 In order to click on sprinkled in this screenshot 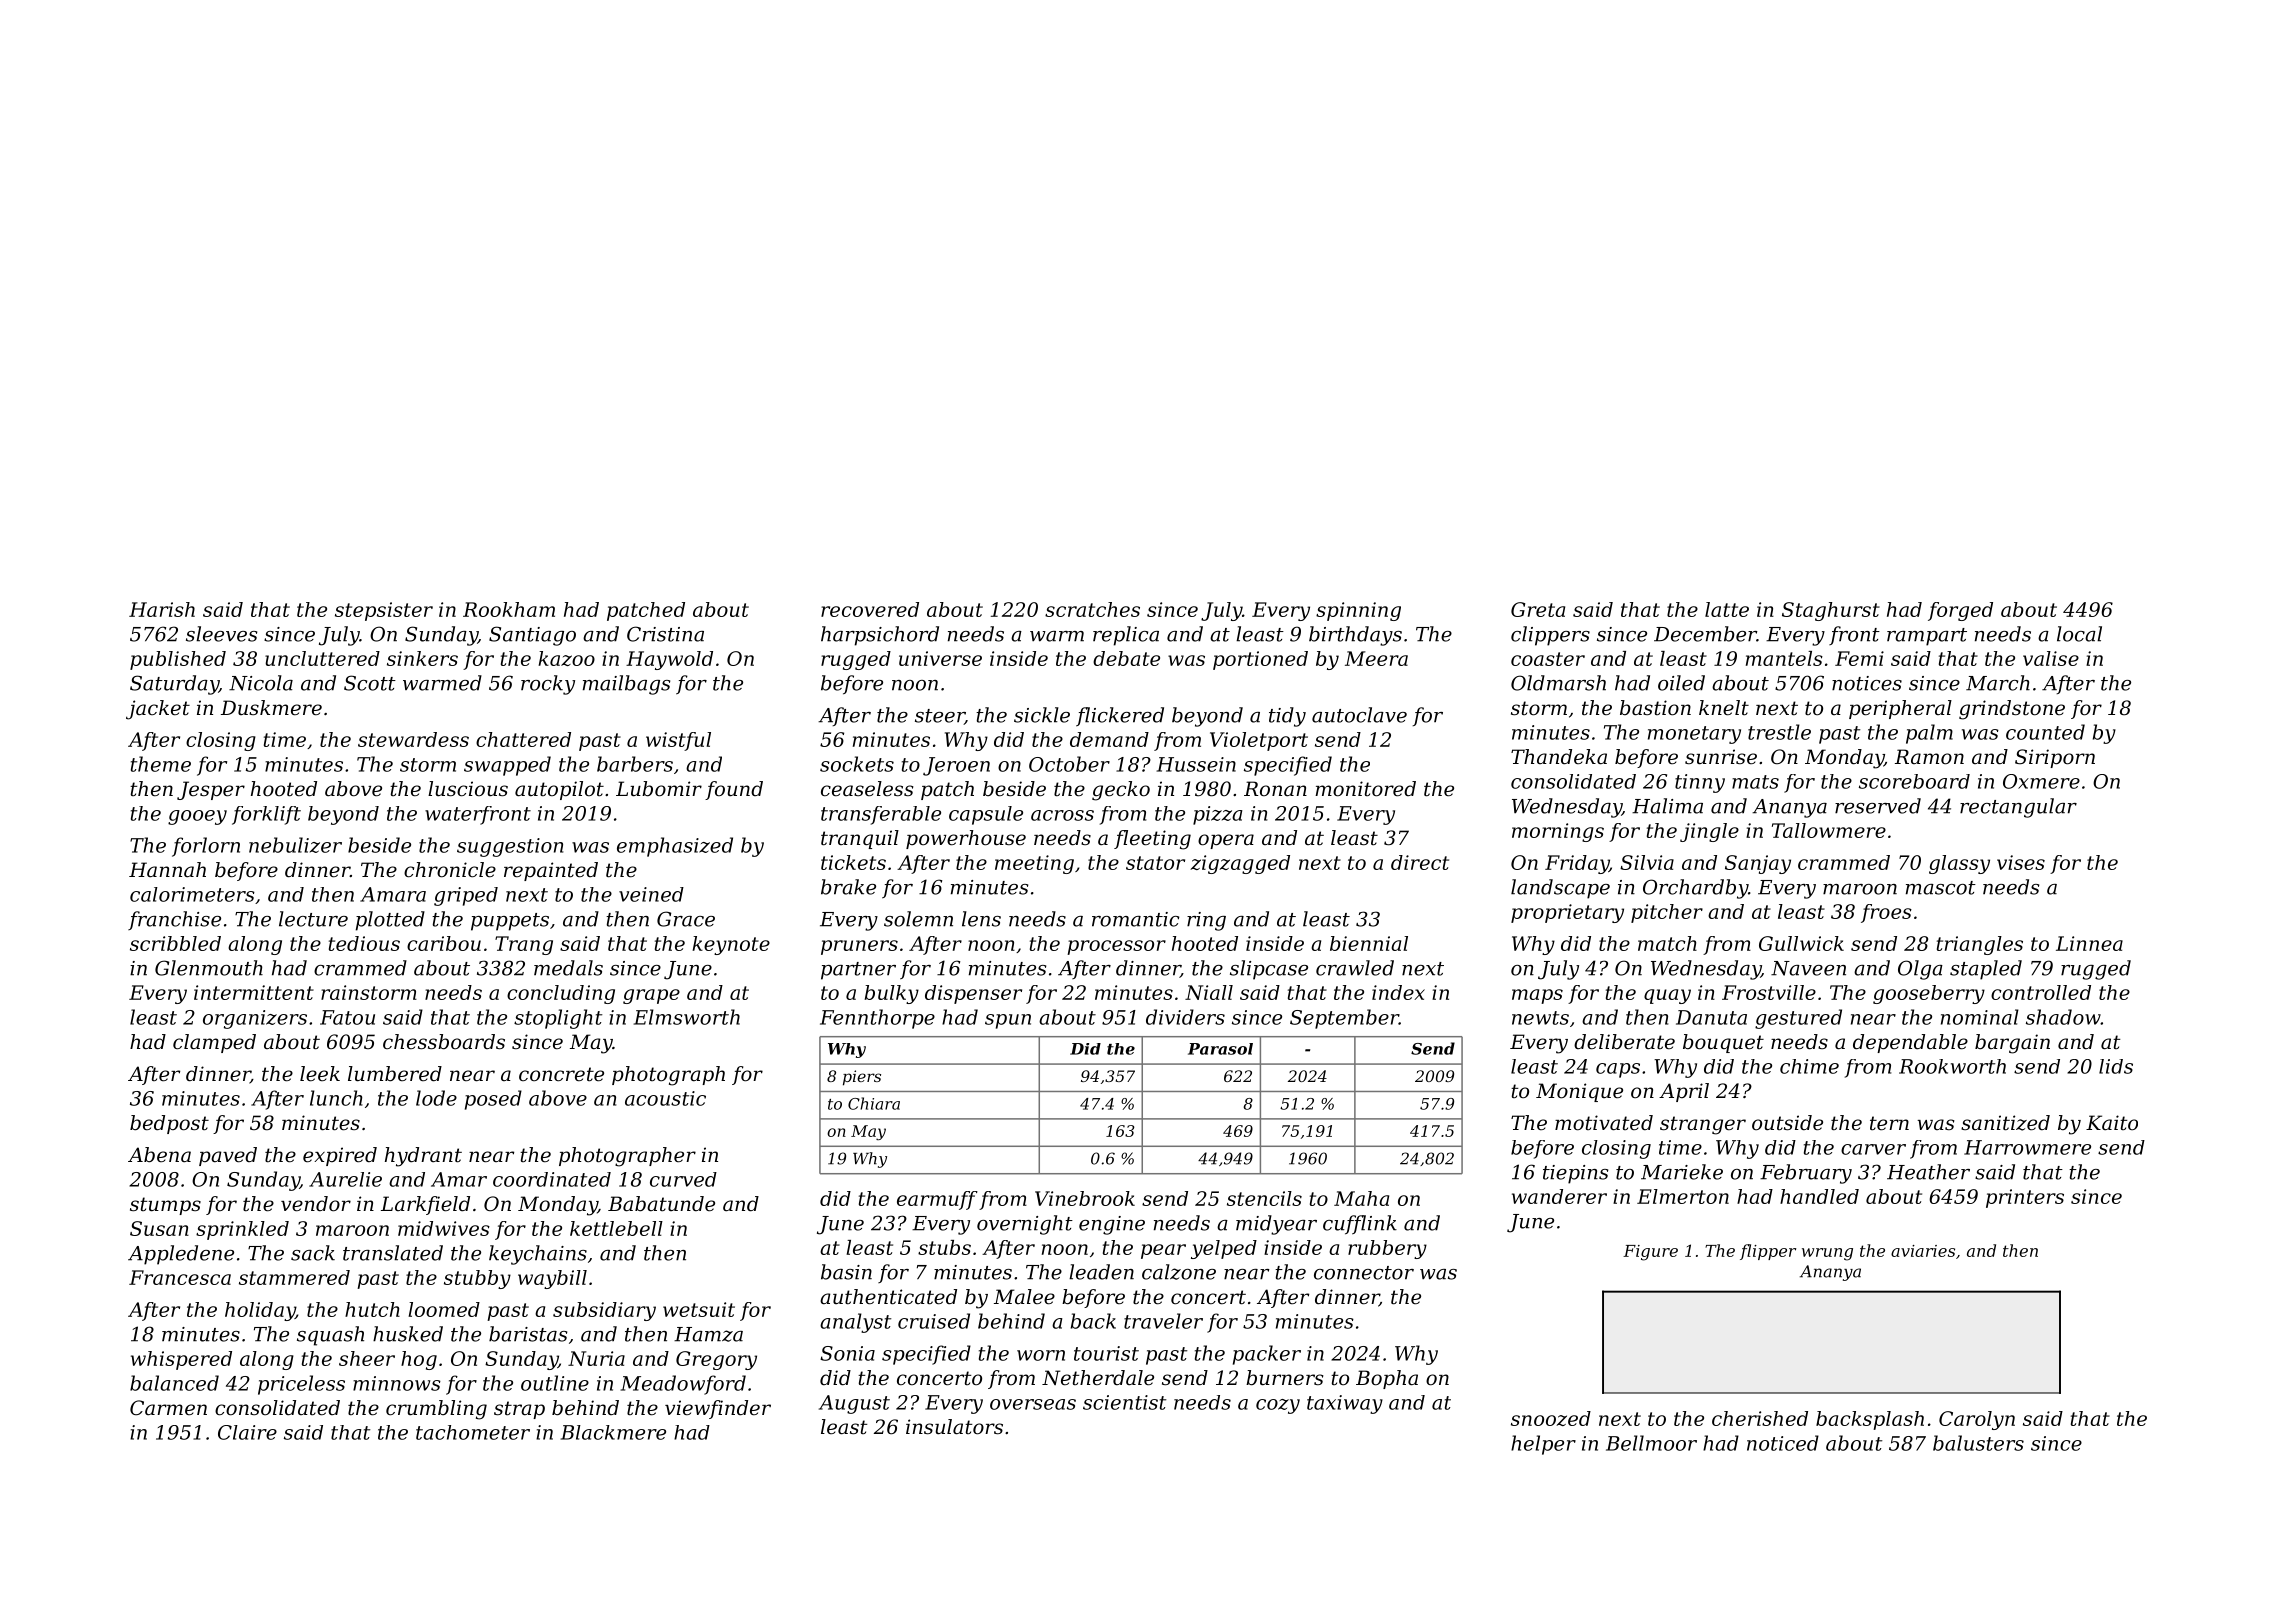, I will do `click(242, 1230)`.
